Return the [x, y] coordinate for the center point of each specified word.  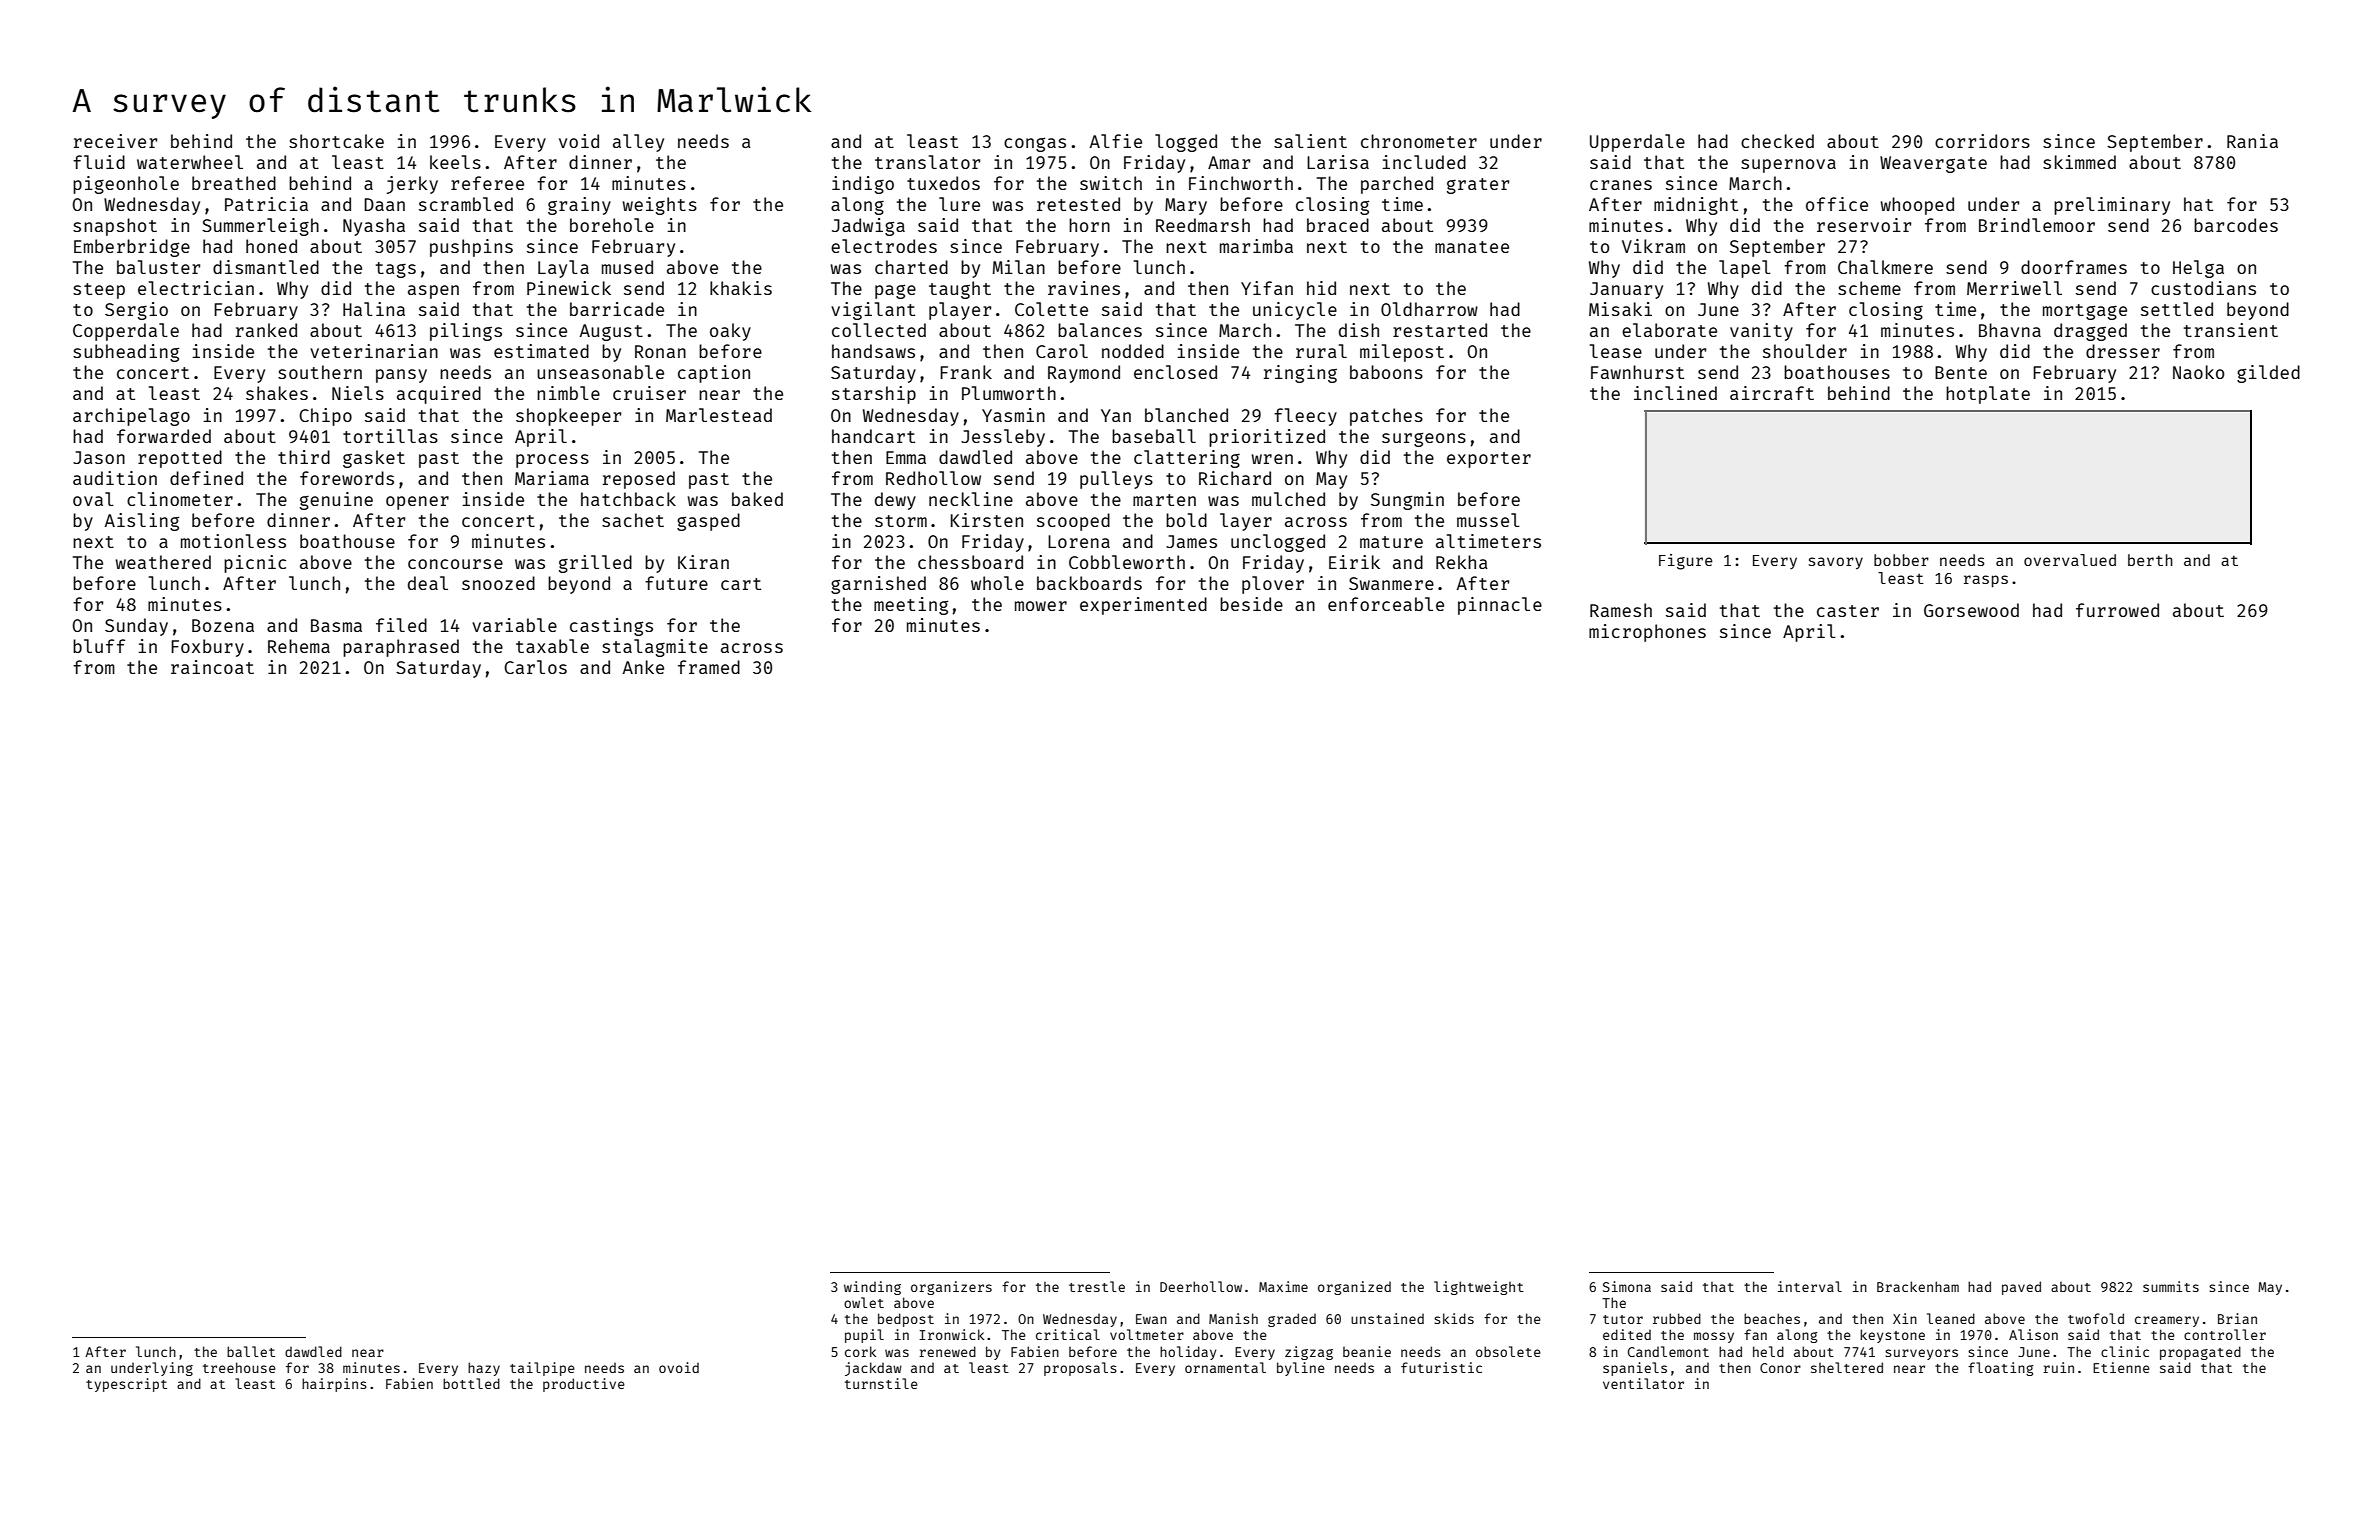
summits [2171, 1286]
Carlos [535, 667]
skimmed [2079, 162]
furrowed [2117, 610]
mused [627, 267]
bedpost [906, 1320]
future [676, 583]
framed [709, 667]
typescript [126, 1385]
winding [872, 1288]
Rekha [1462, 562]
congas [1035, 144]
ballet [251, 1351]
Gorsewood [1971, 610]
